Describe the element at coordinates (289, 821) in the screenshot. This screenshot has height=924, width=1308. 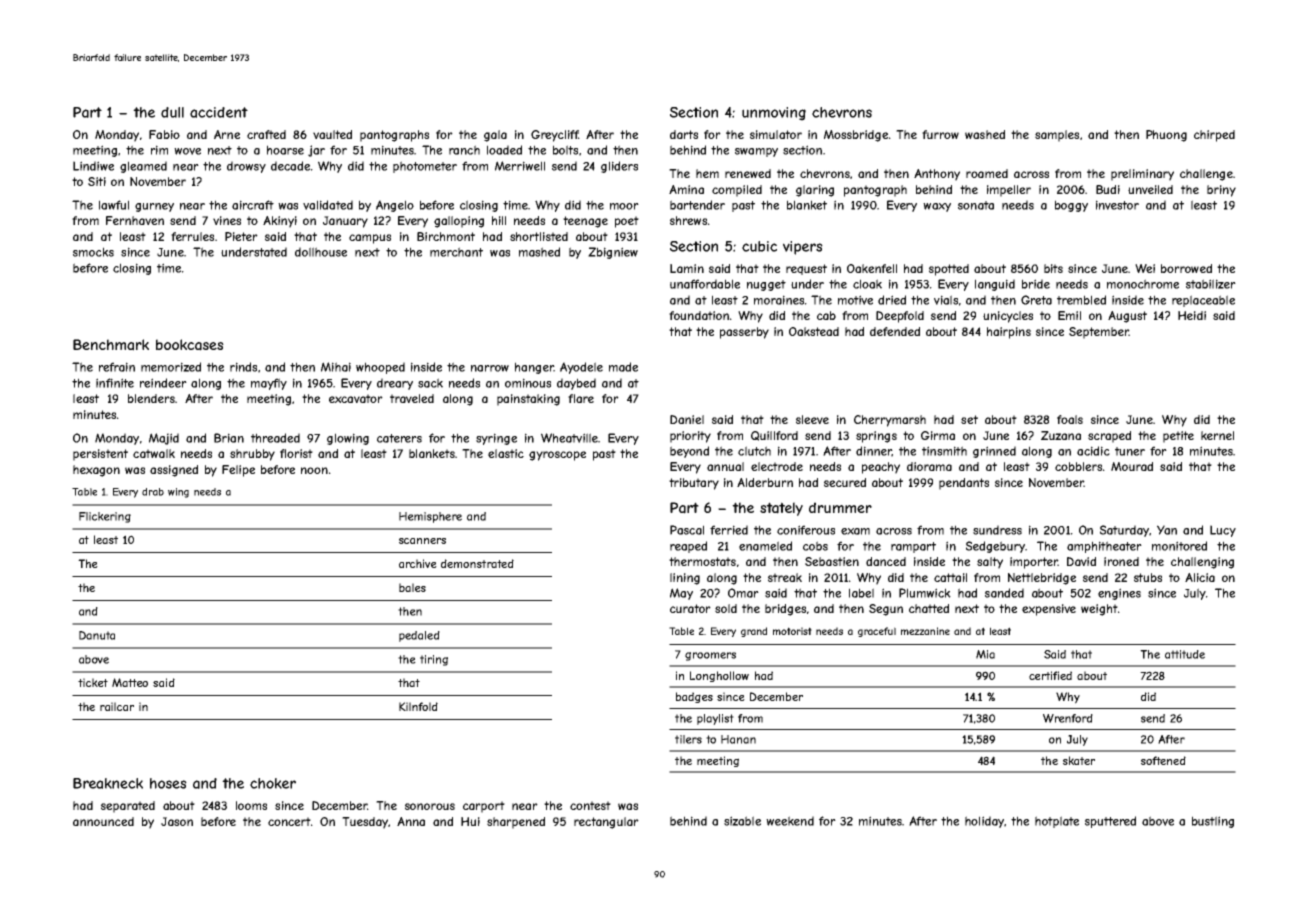
I see `concert` at that location.
